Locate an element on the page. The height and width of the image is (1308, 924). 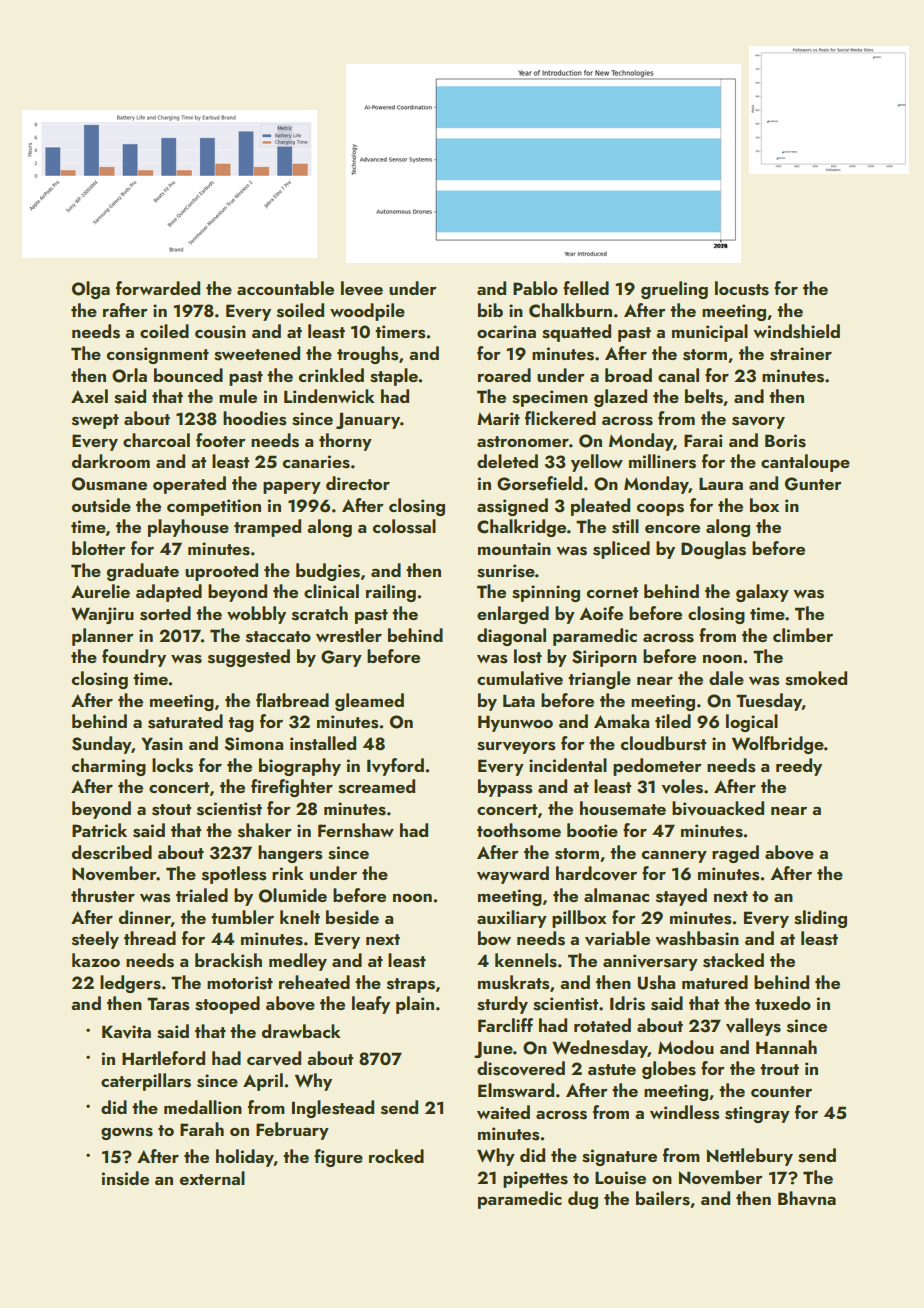
matured is located at coordinates (715, 982).
